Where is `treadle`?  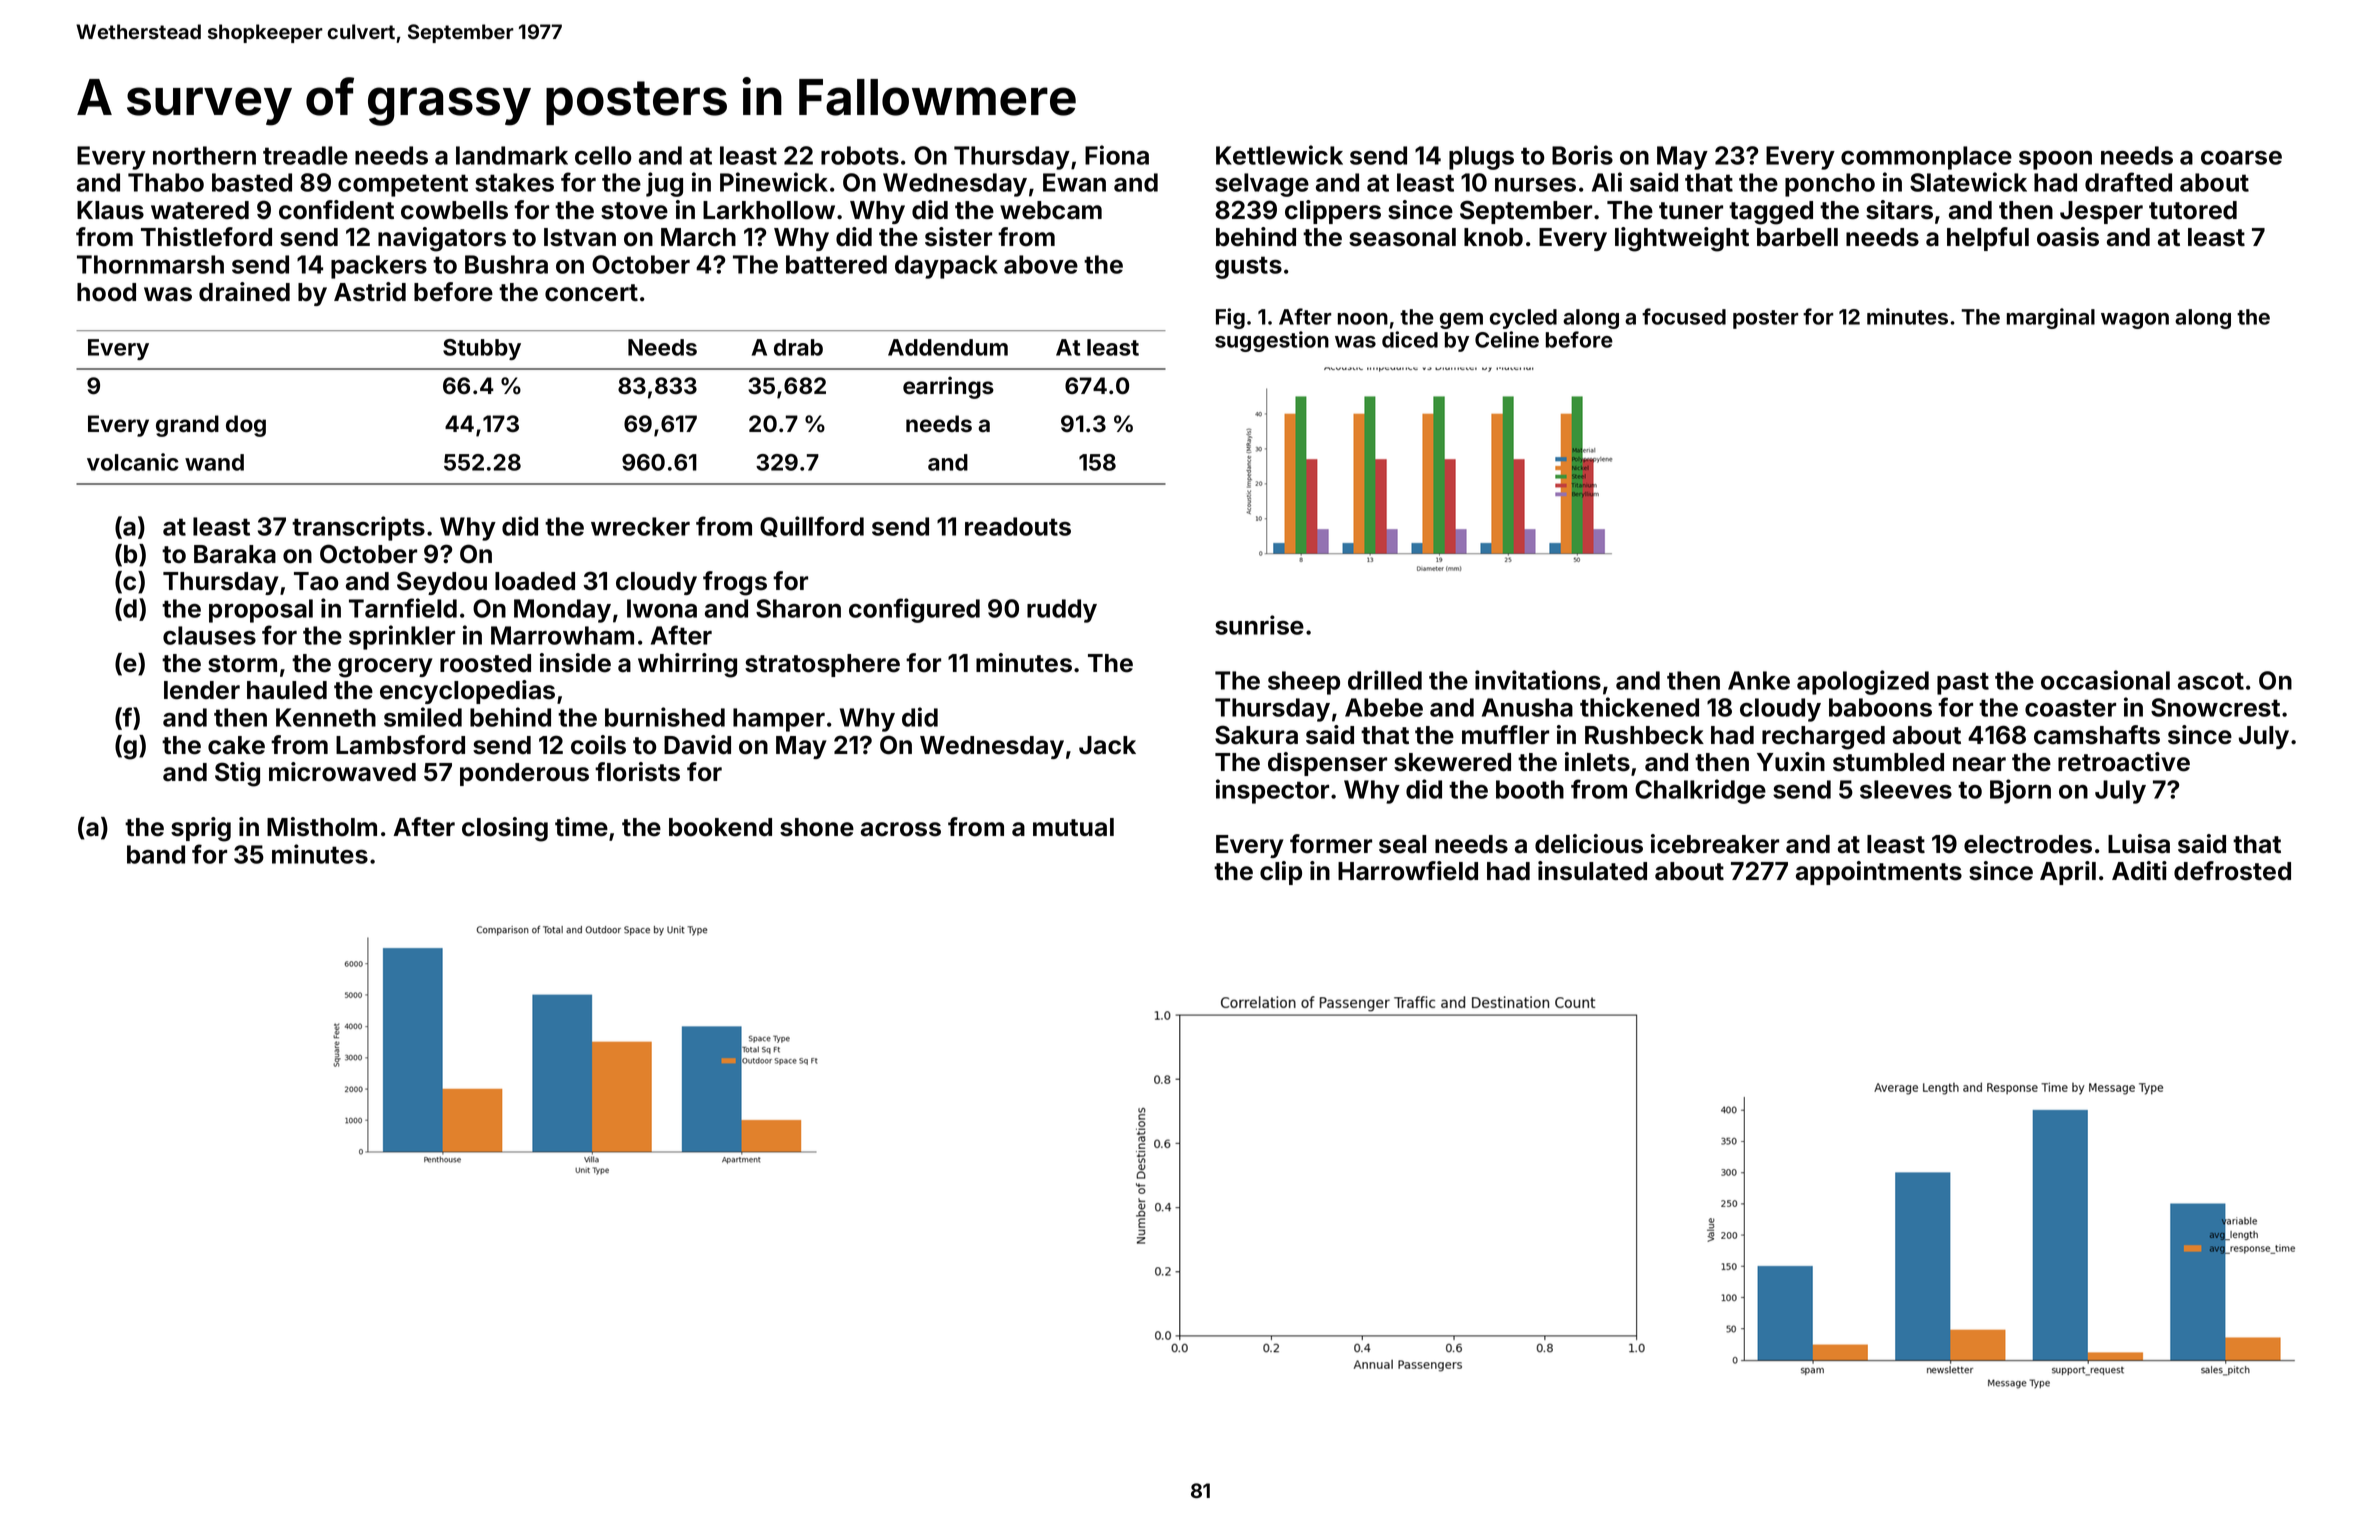
treadle is located at coordinates (305, 155).
